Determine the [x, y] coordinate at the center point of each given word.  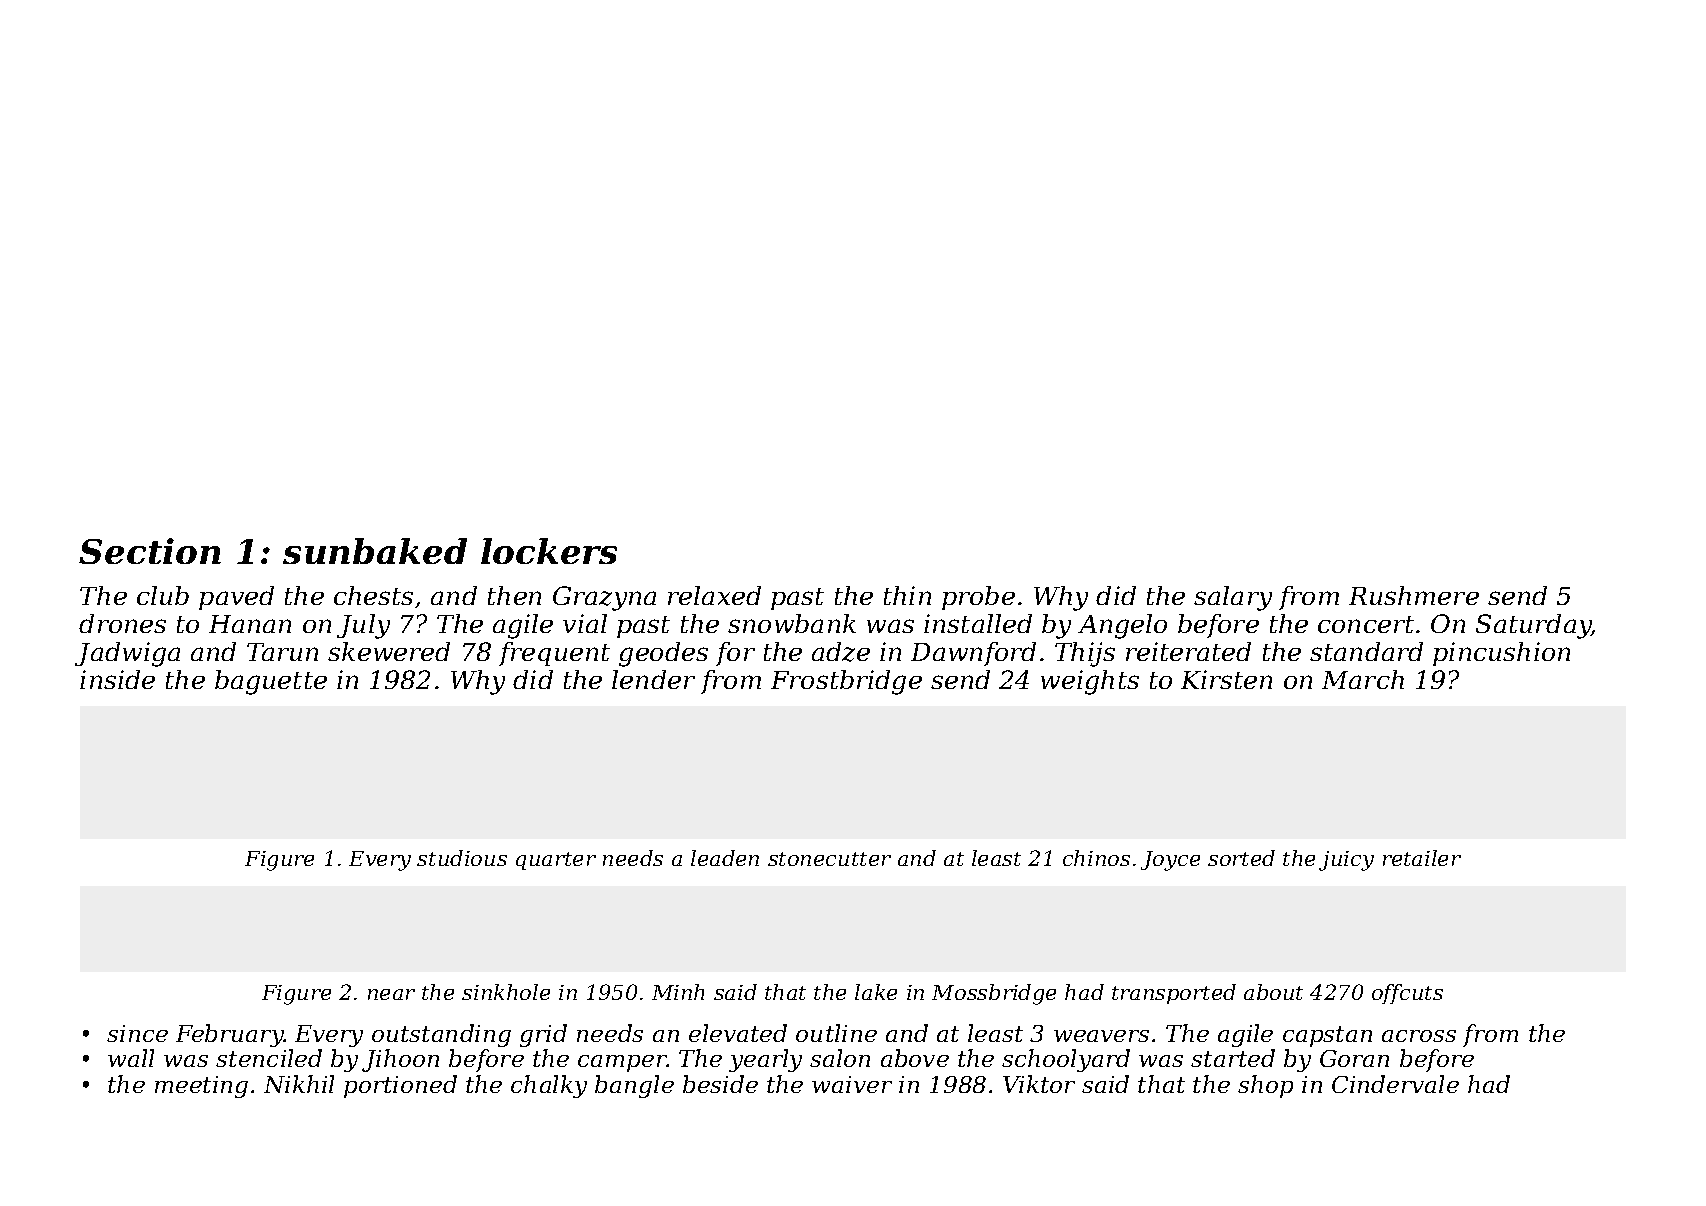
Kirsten [1226, 679]
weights [1090, 682]
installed [978, 623]
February [230, 1035]
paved [236, 598]
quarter [556, 861]
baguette [271, 682]
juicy [1346, 861]
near [391, 994]
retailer [1422, 858]
